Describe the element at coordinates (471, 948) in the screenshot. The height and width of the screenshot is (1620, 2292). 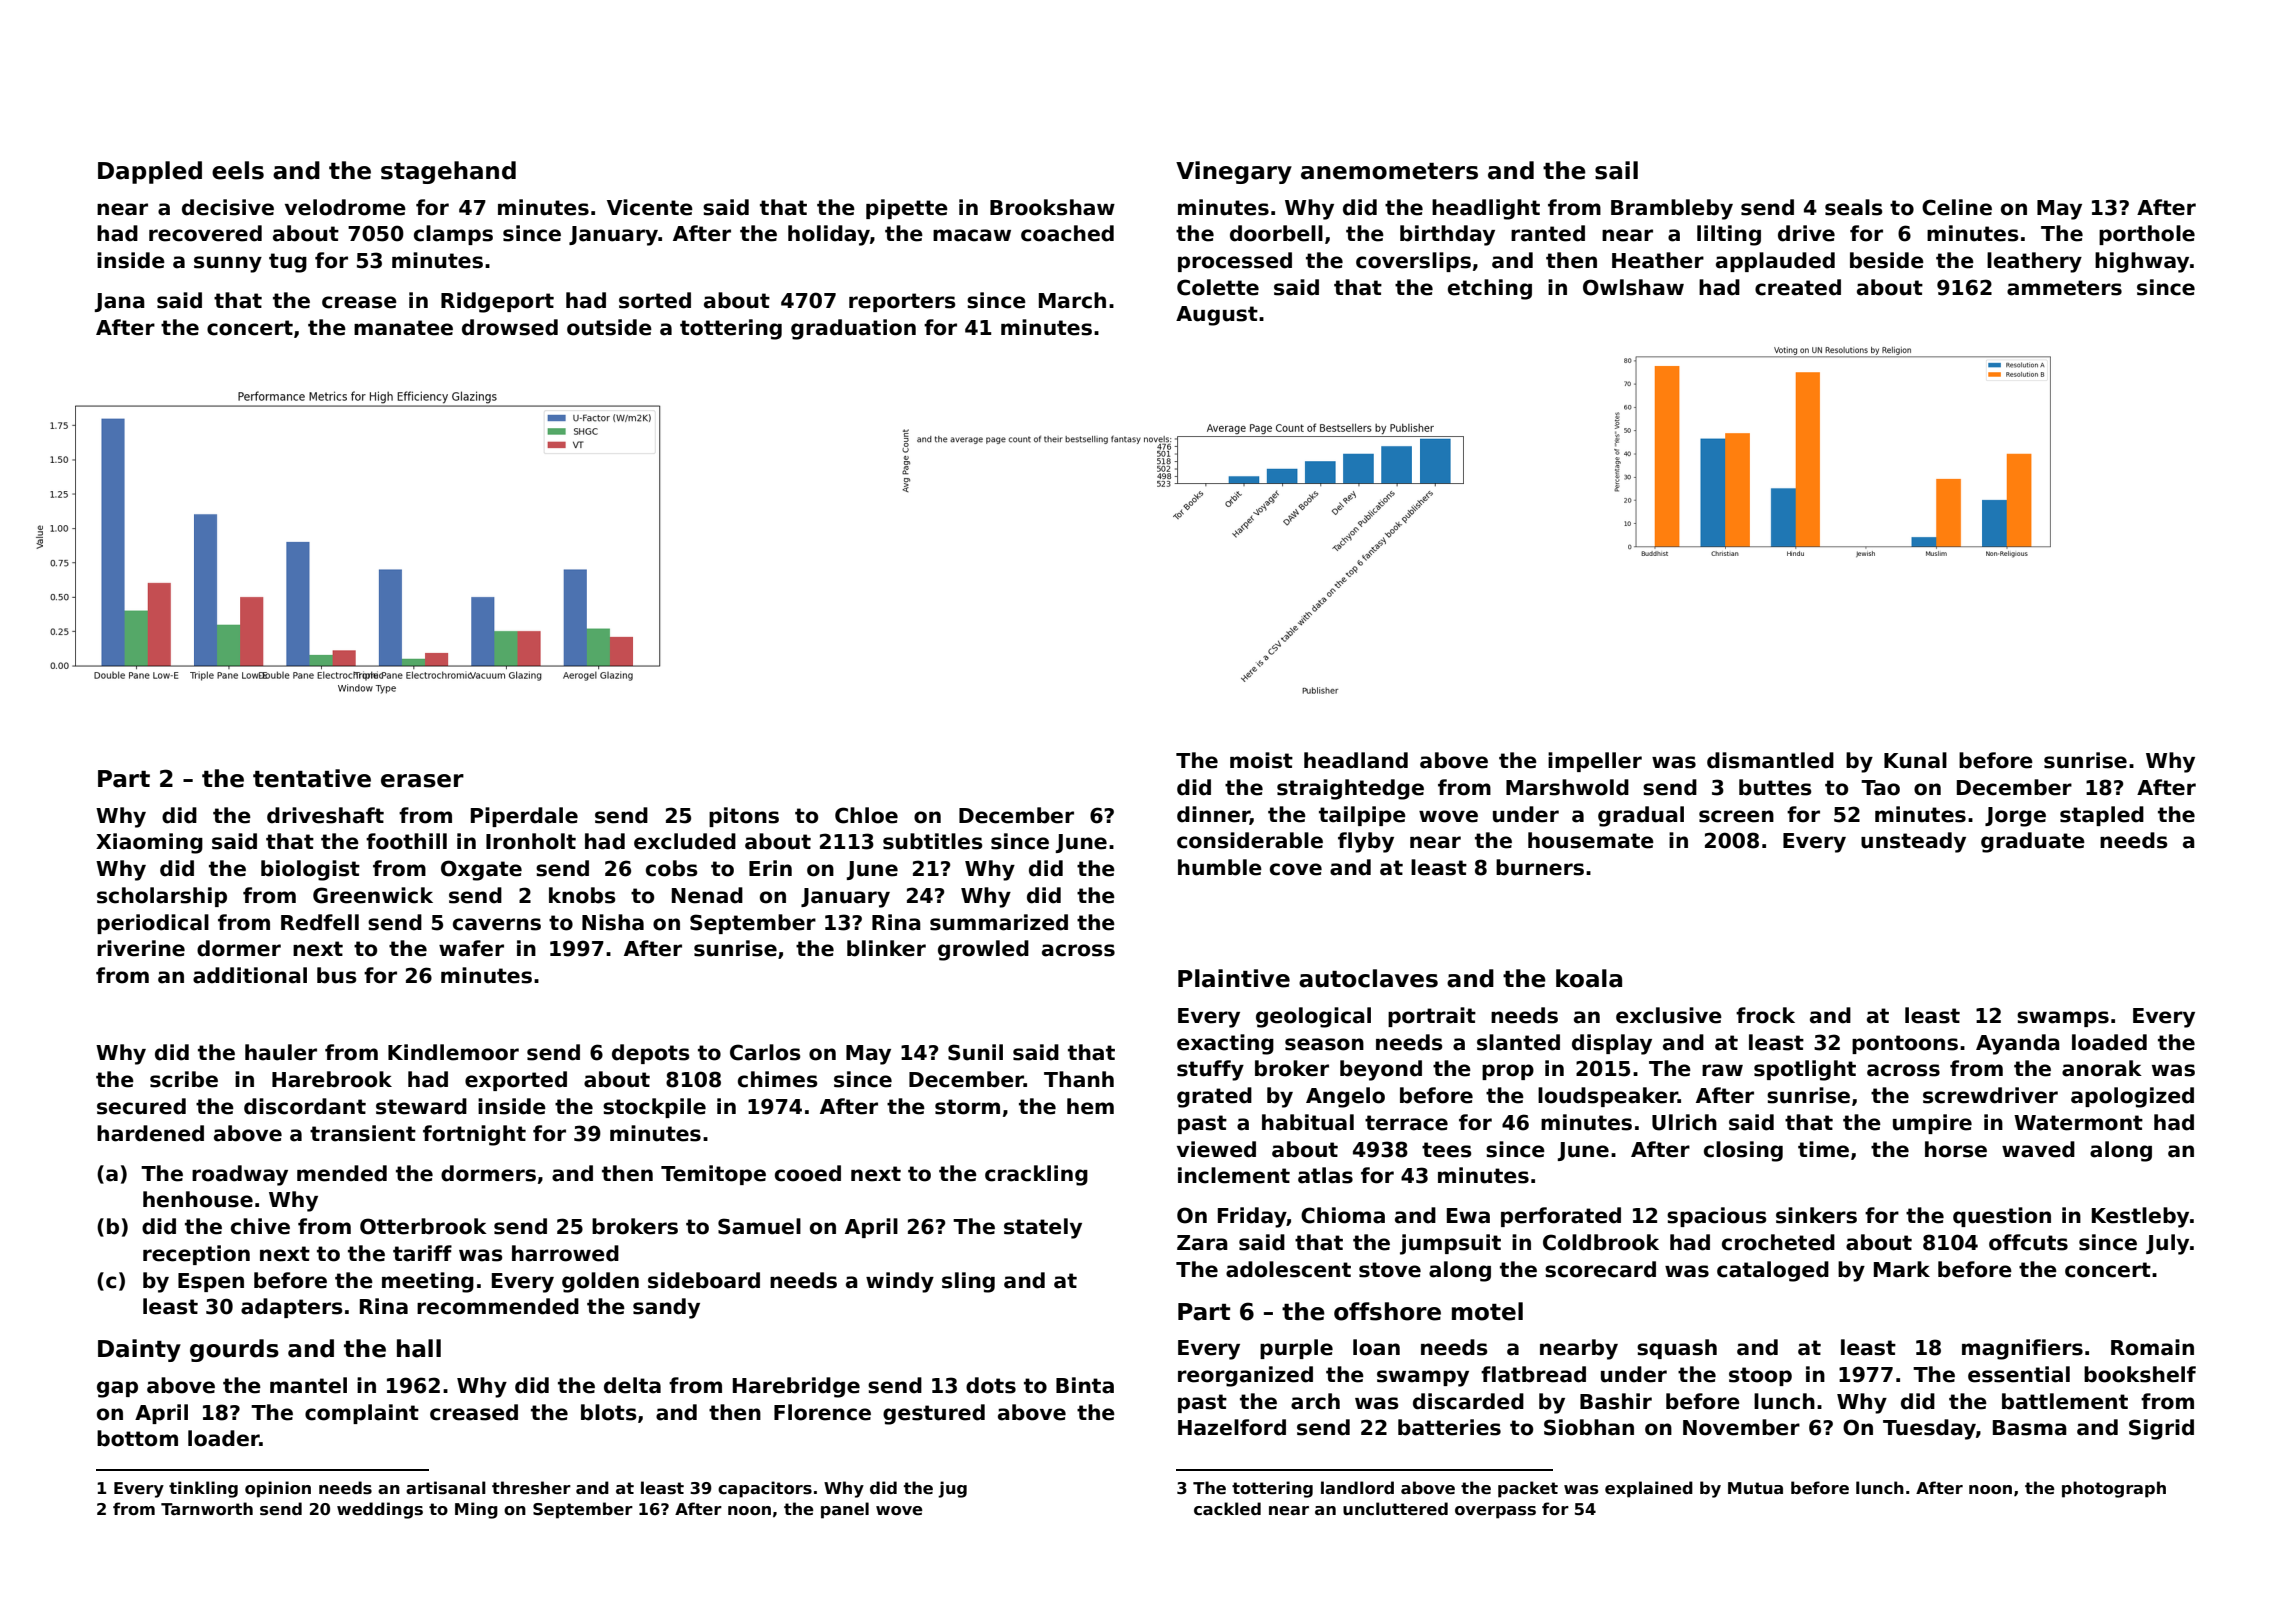
I see `wafer` at that location.
